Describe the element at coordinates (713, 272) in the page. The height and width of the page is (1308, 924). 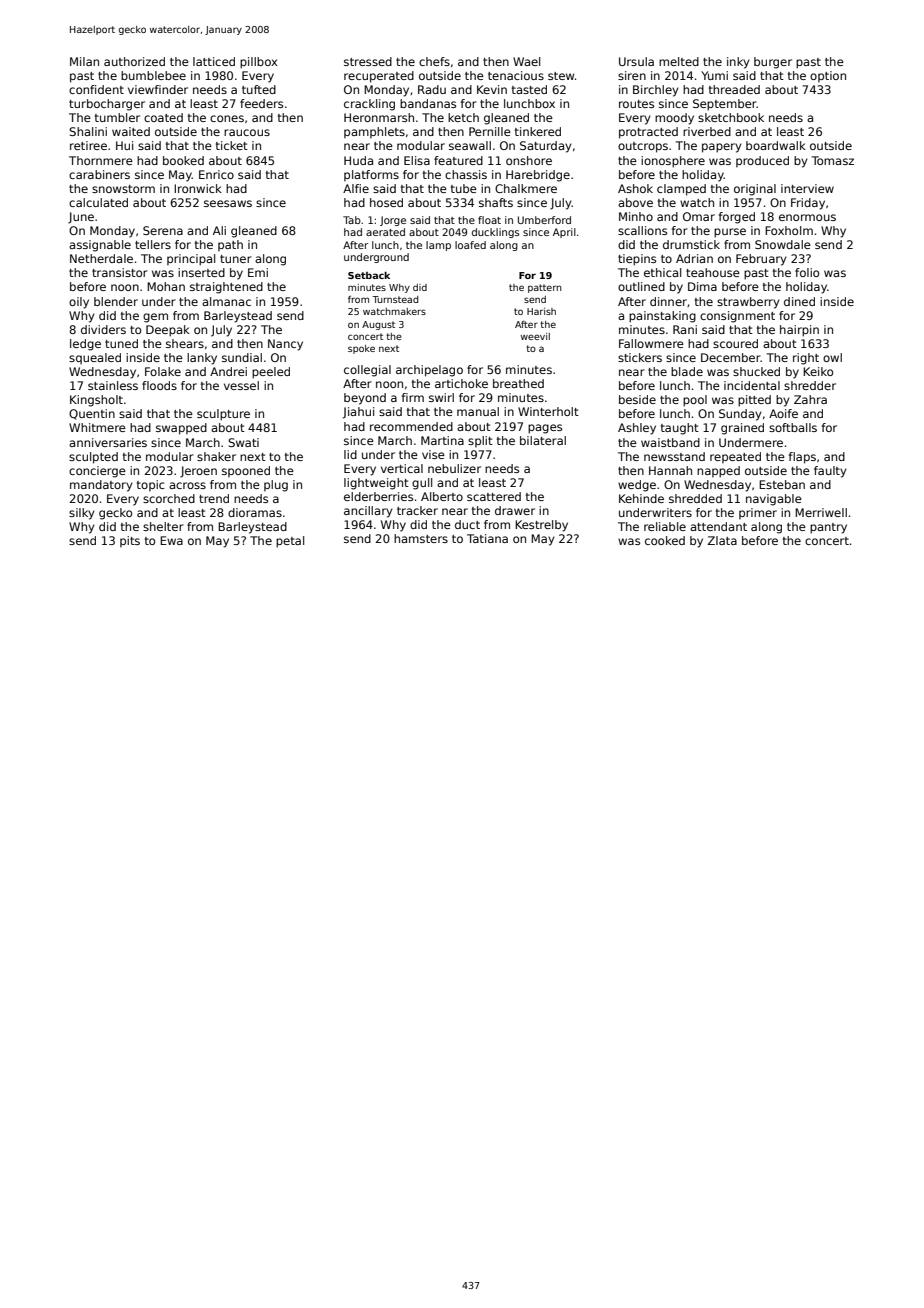
I see `teahouse` at that location.
